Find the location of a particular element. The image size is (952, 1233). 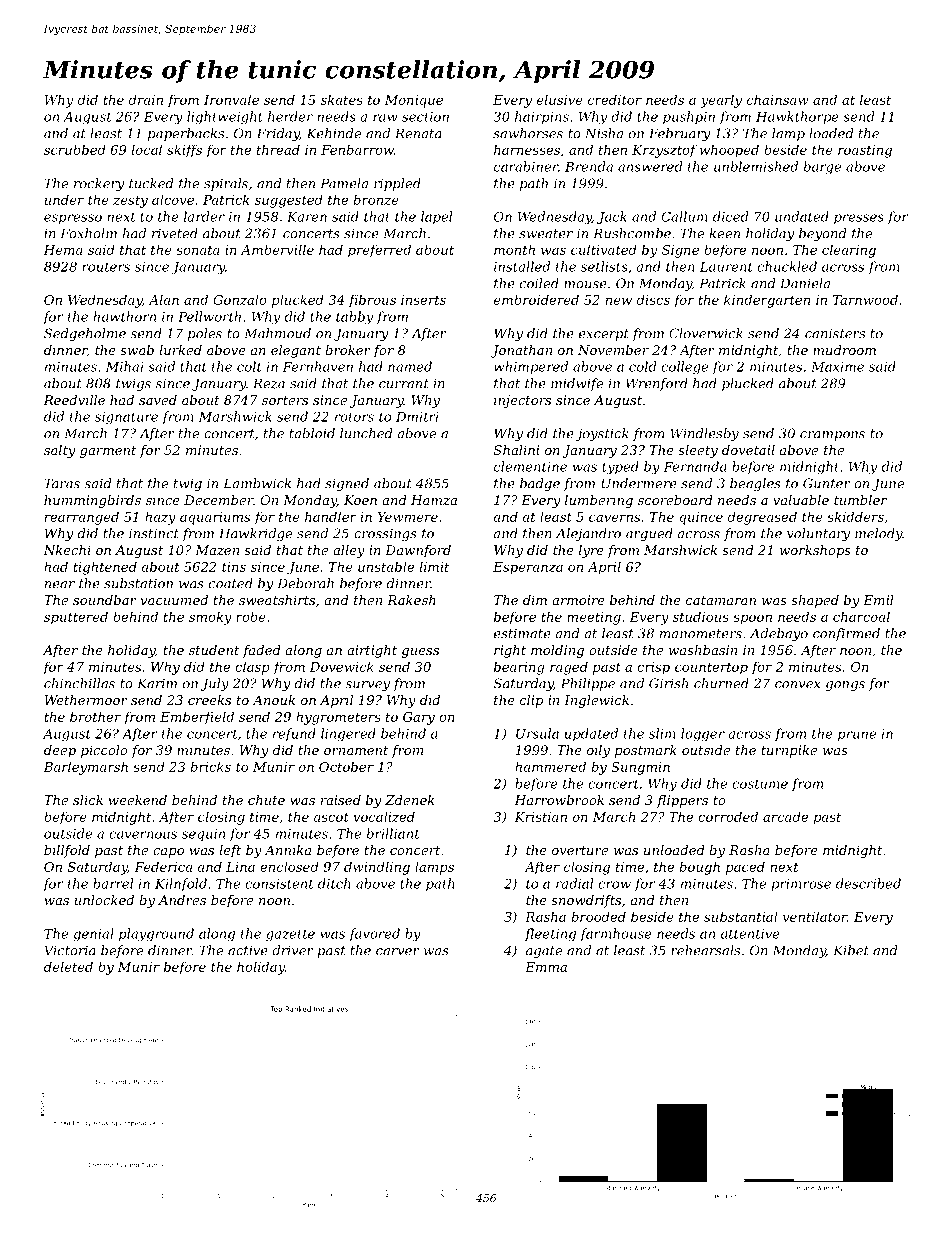

rehearsals is located at coordinates (705, 950).
